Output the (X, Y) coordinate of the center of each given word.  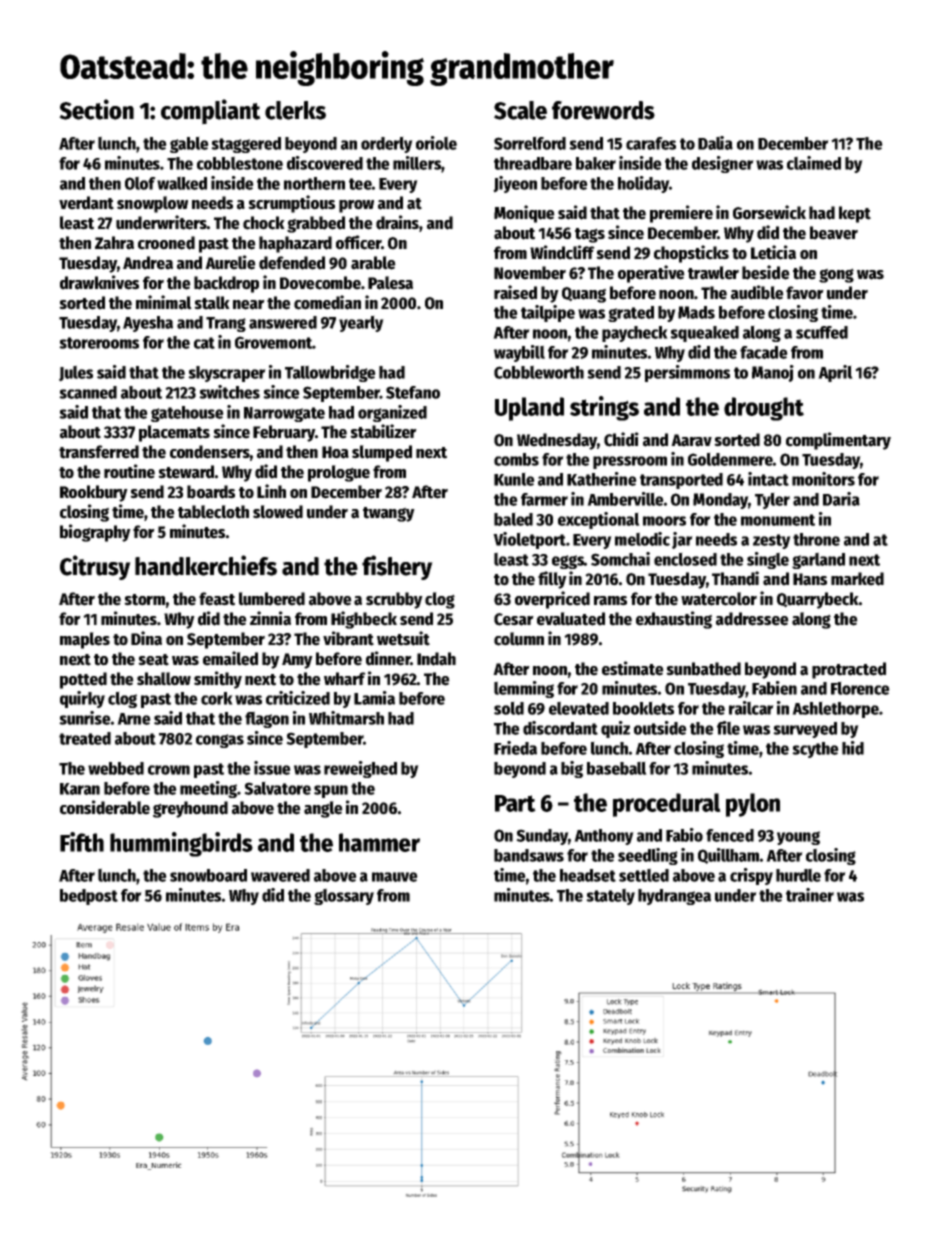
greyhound (190, 809)
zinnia (270, 618)
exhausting (674, 620)
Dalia (715, 143)
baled (513, 519)
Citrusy (95, 567)
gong (836, 275)
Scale (520, 110)
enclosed (685, 559)
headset (588, 875)
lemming (524, 689)
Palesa (390, 283)
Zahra (114, 243)
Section (96, 109)
